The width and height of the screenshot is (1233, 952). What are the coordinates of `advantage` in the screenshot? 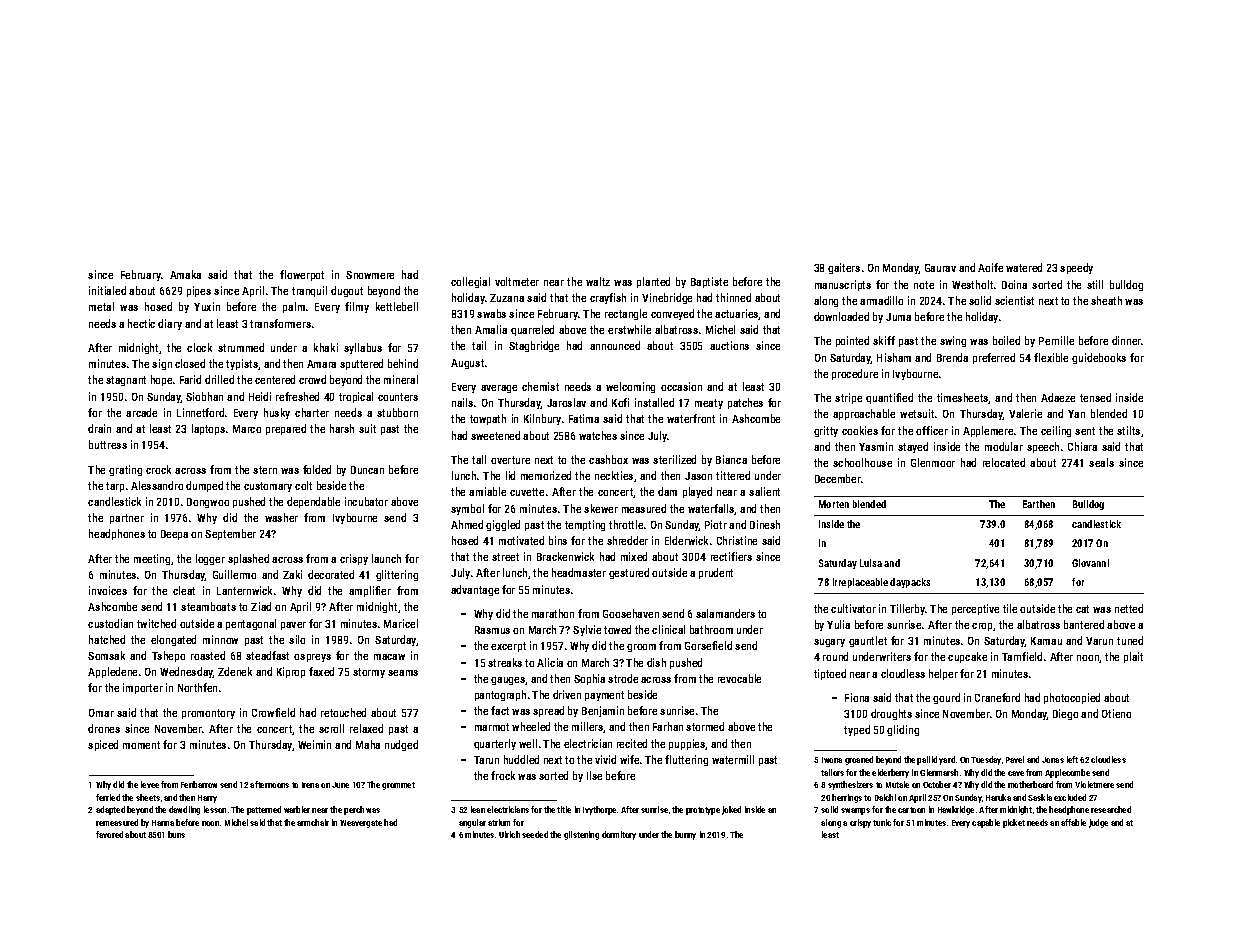 It's located at (475, 590).
